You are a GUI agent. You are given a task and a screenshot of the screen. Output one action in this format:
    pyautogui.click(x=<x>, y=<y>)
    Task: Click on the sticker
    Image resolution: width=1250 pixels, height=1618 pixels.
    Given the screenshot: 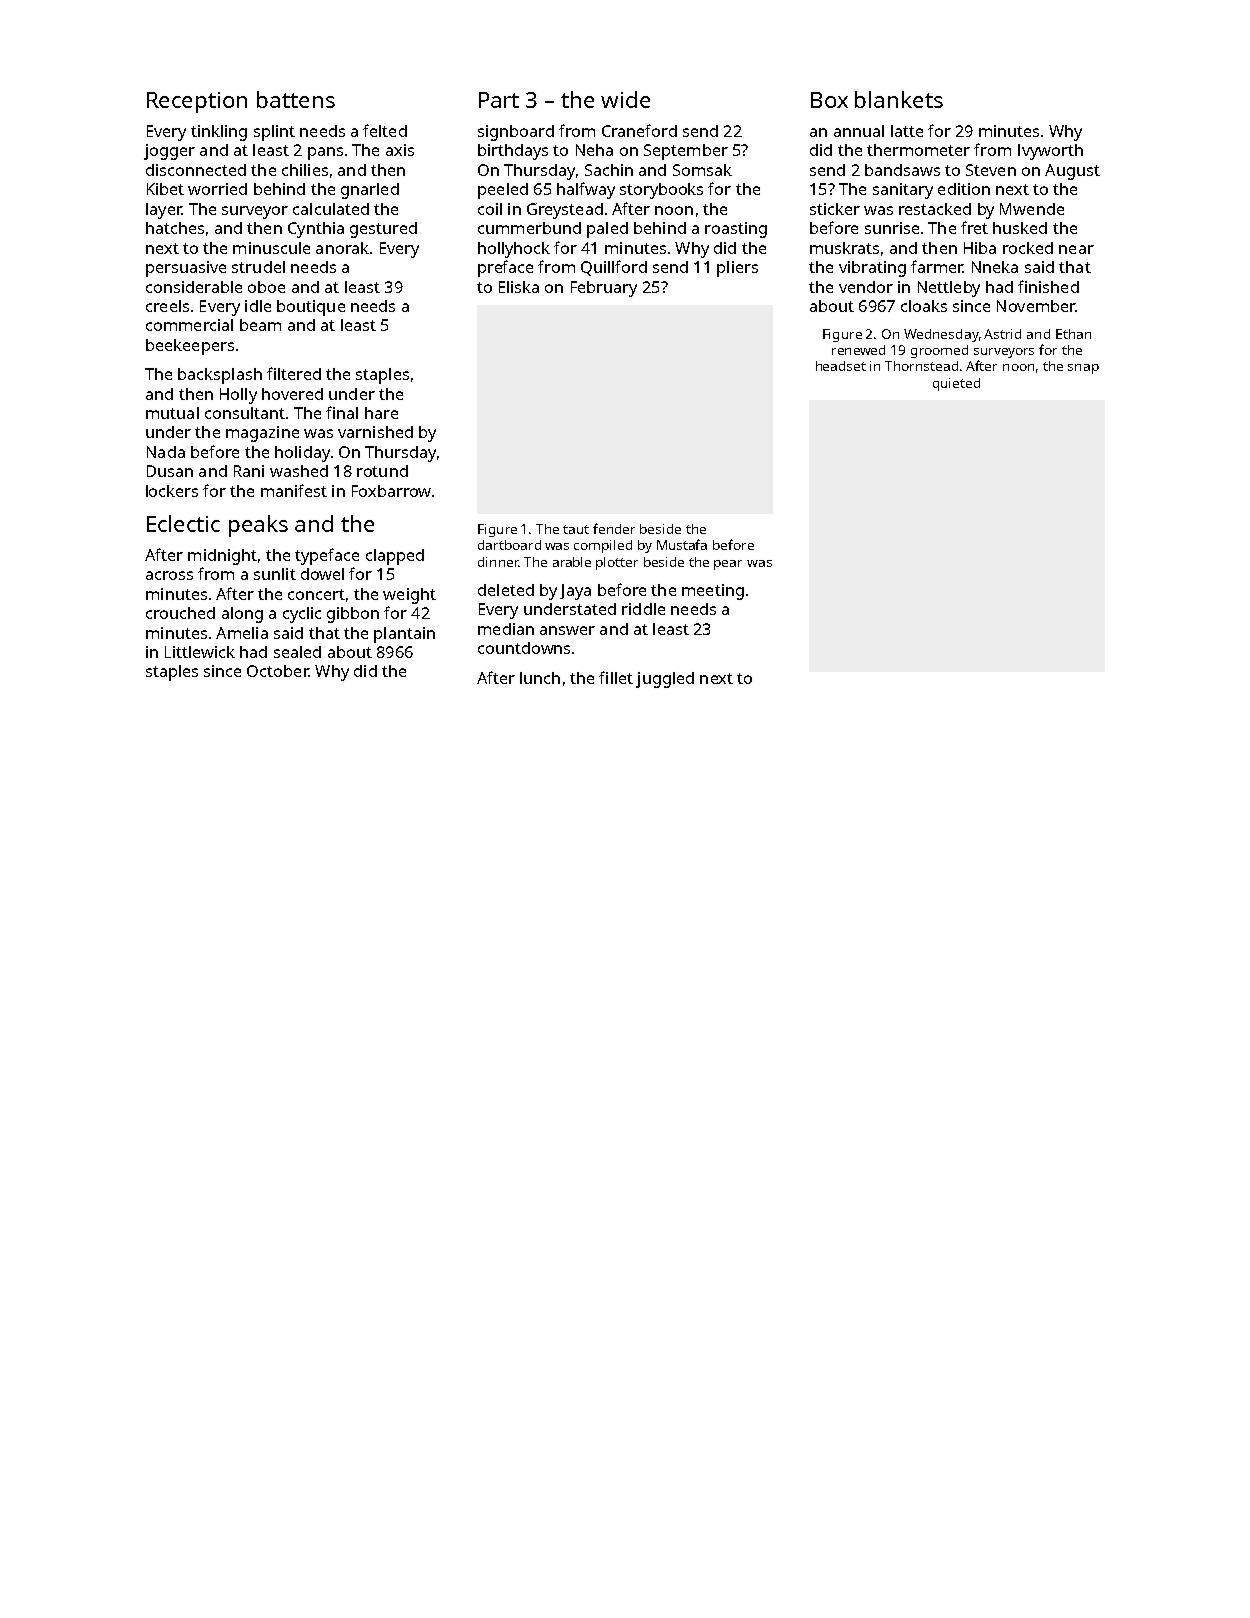 What is the action you would take?
    pyautogui.click(x=835, y=209)
